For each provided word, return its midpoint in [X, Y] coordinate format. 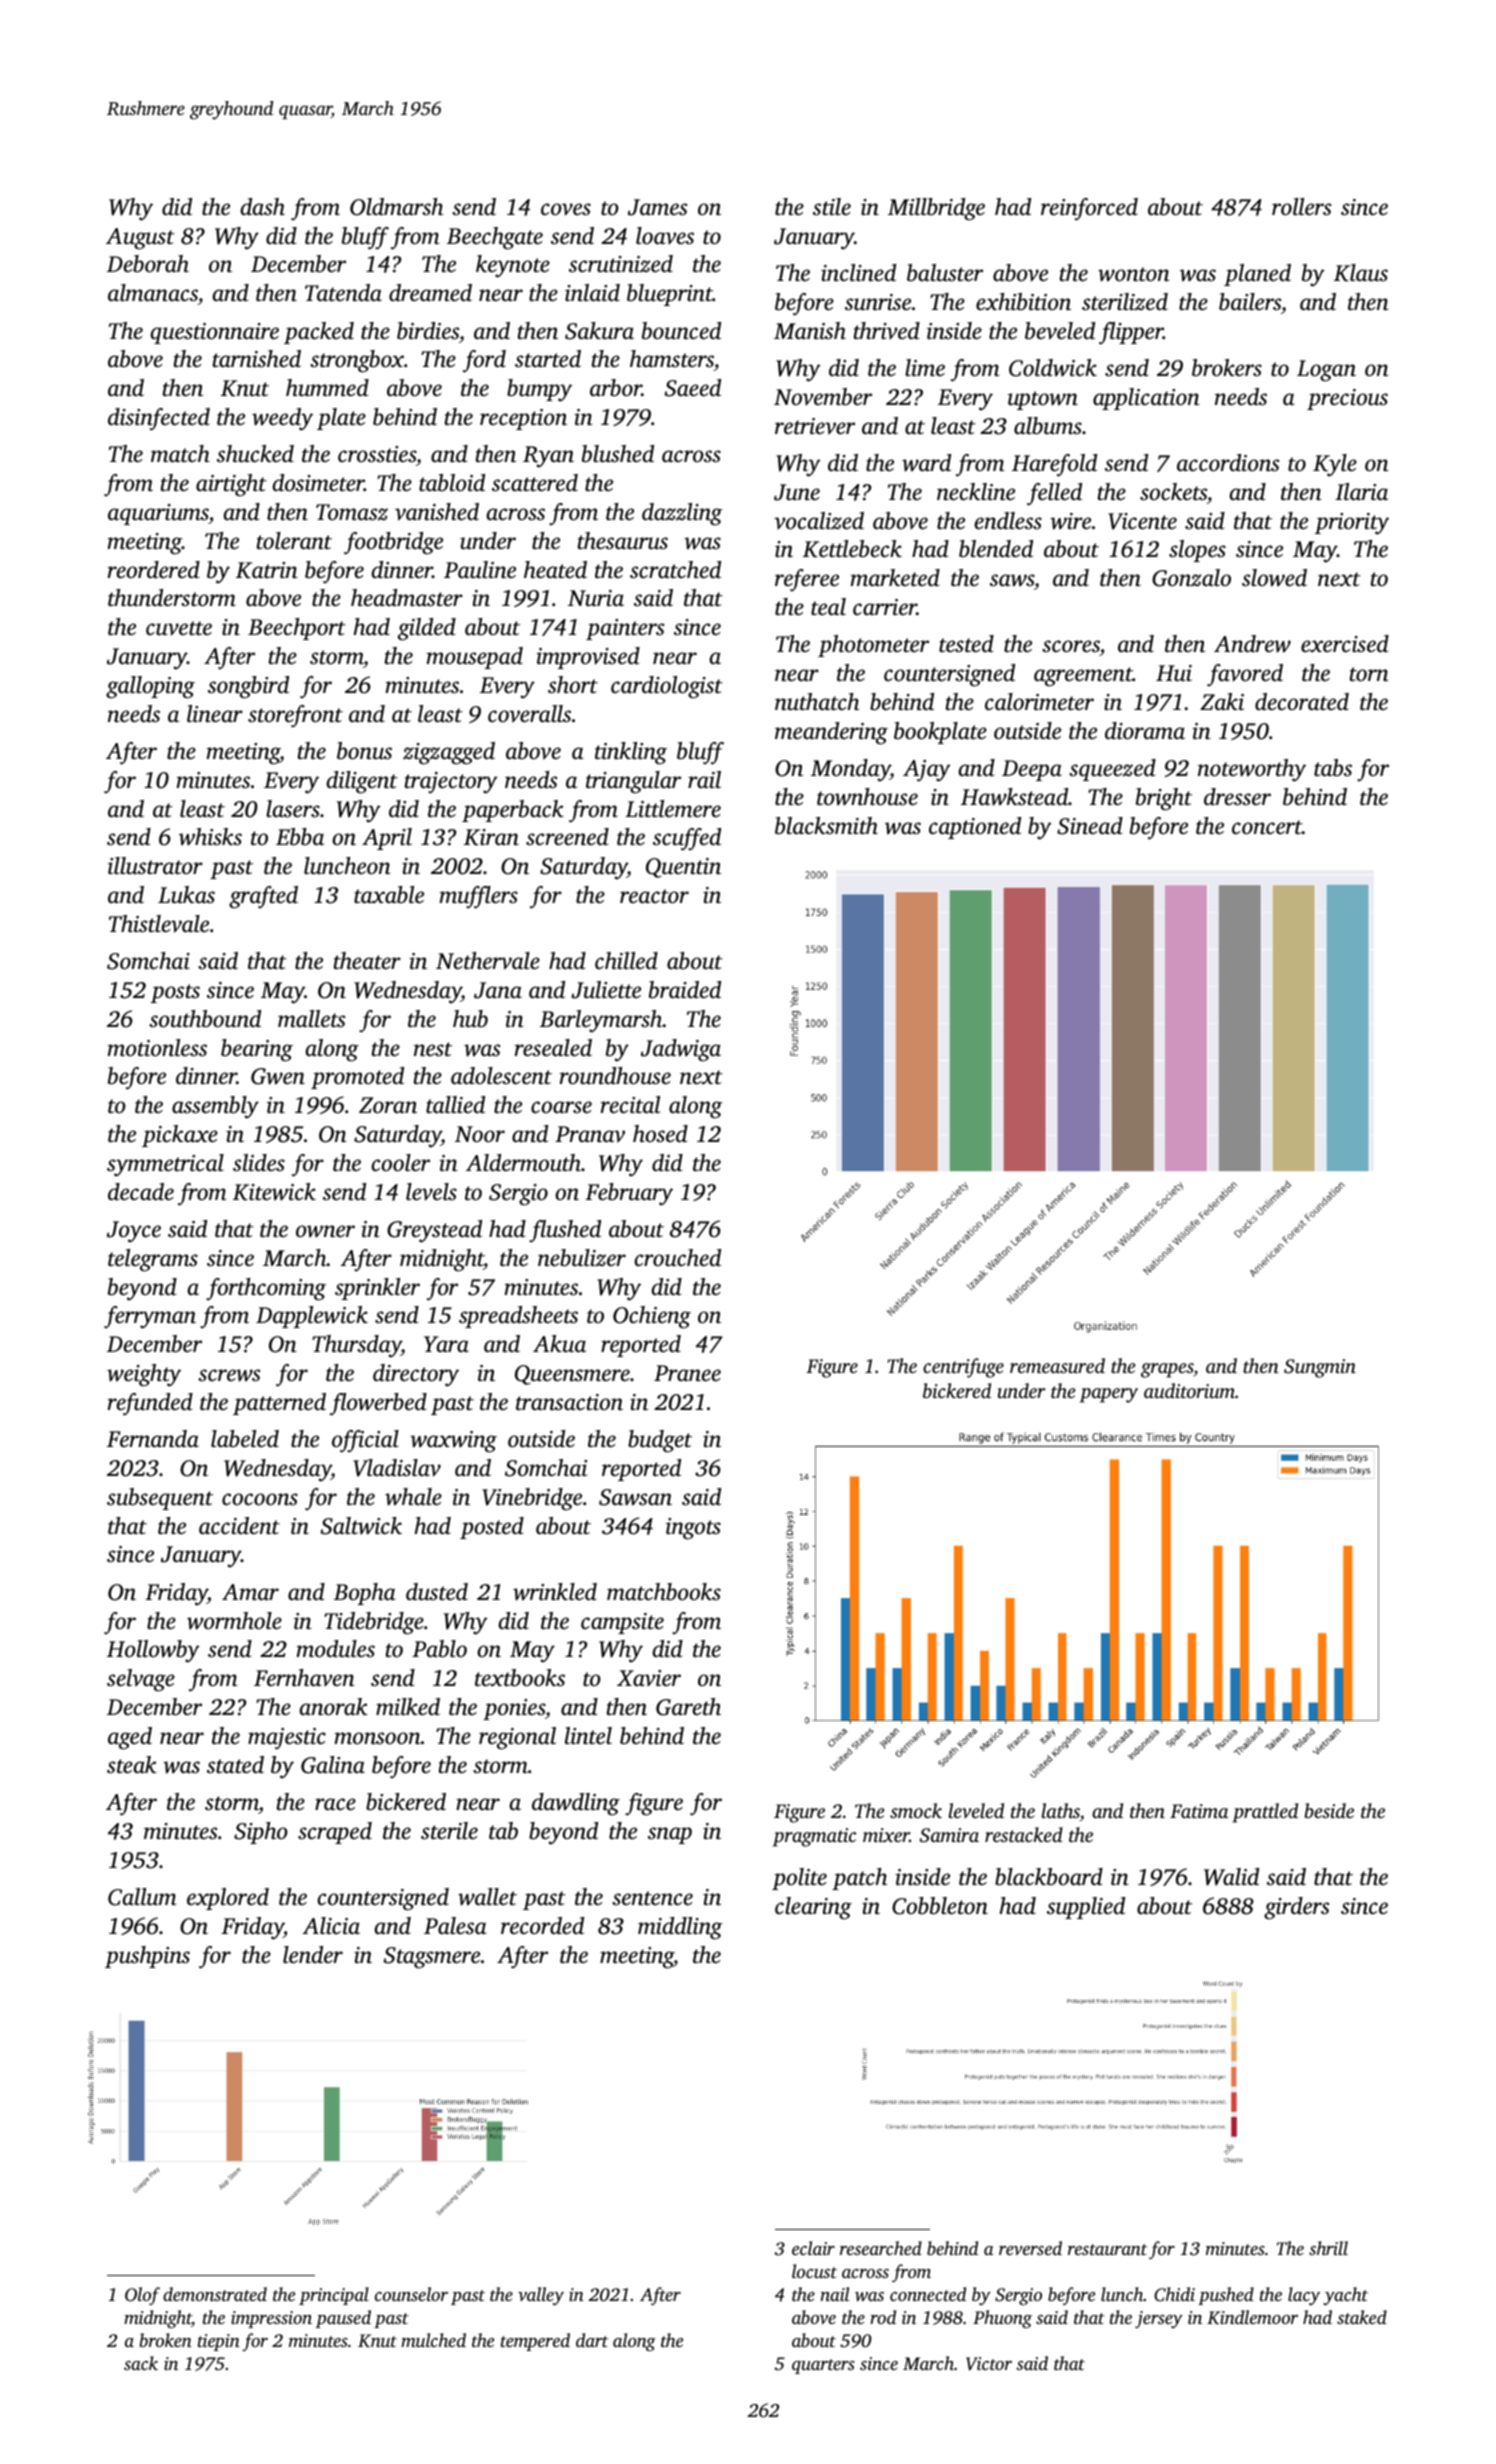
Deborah [148, 264]
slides [259, 1163]
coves [566, 209]
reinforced [1089, 209]
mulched [433, 2340]
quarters [823, 2366]
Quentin [683, 868]
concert [1267, 827]
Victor [989, 2364]
